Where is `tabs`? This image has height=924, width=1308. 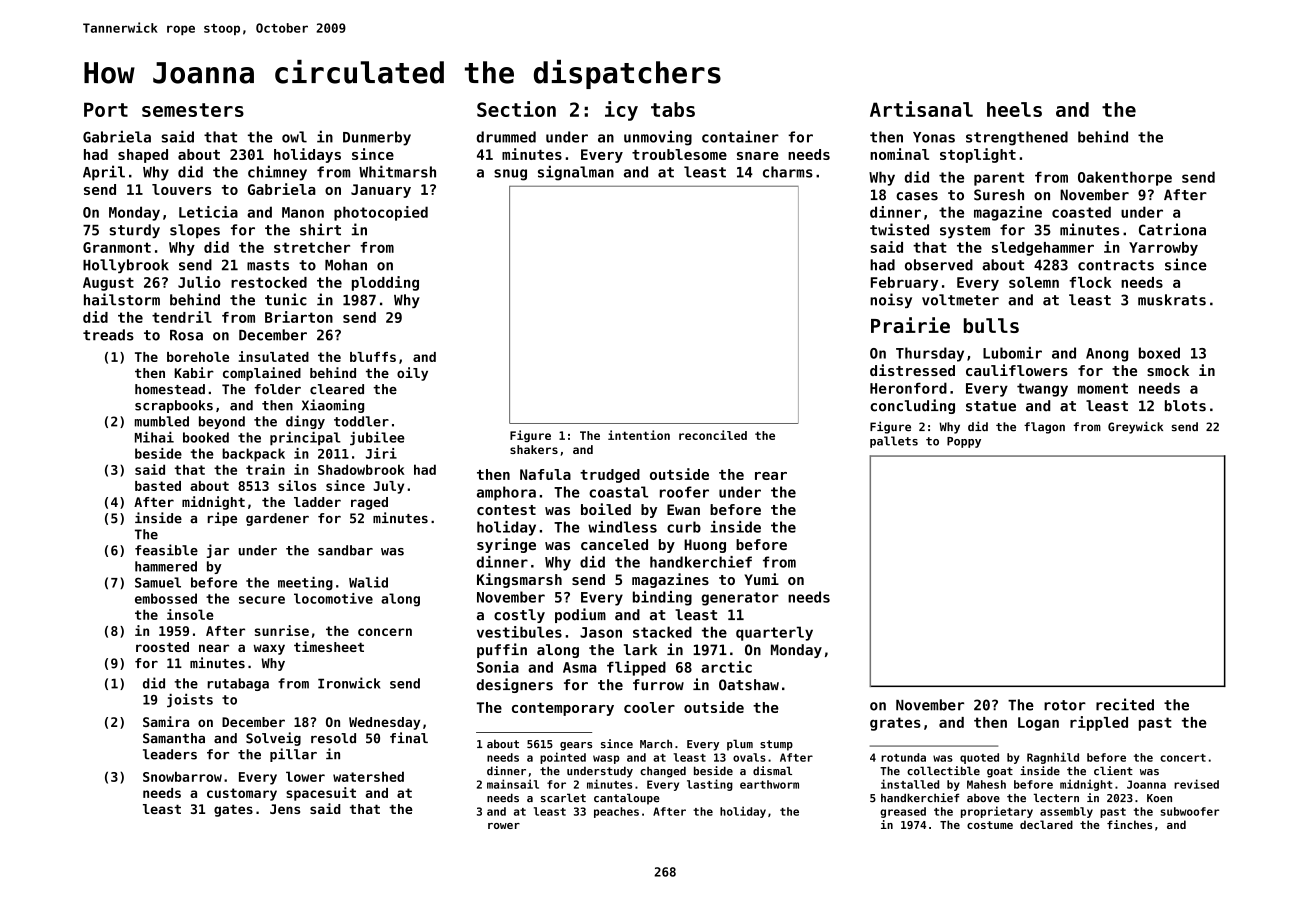 tabs is located at coordinates (673, 109).
